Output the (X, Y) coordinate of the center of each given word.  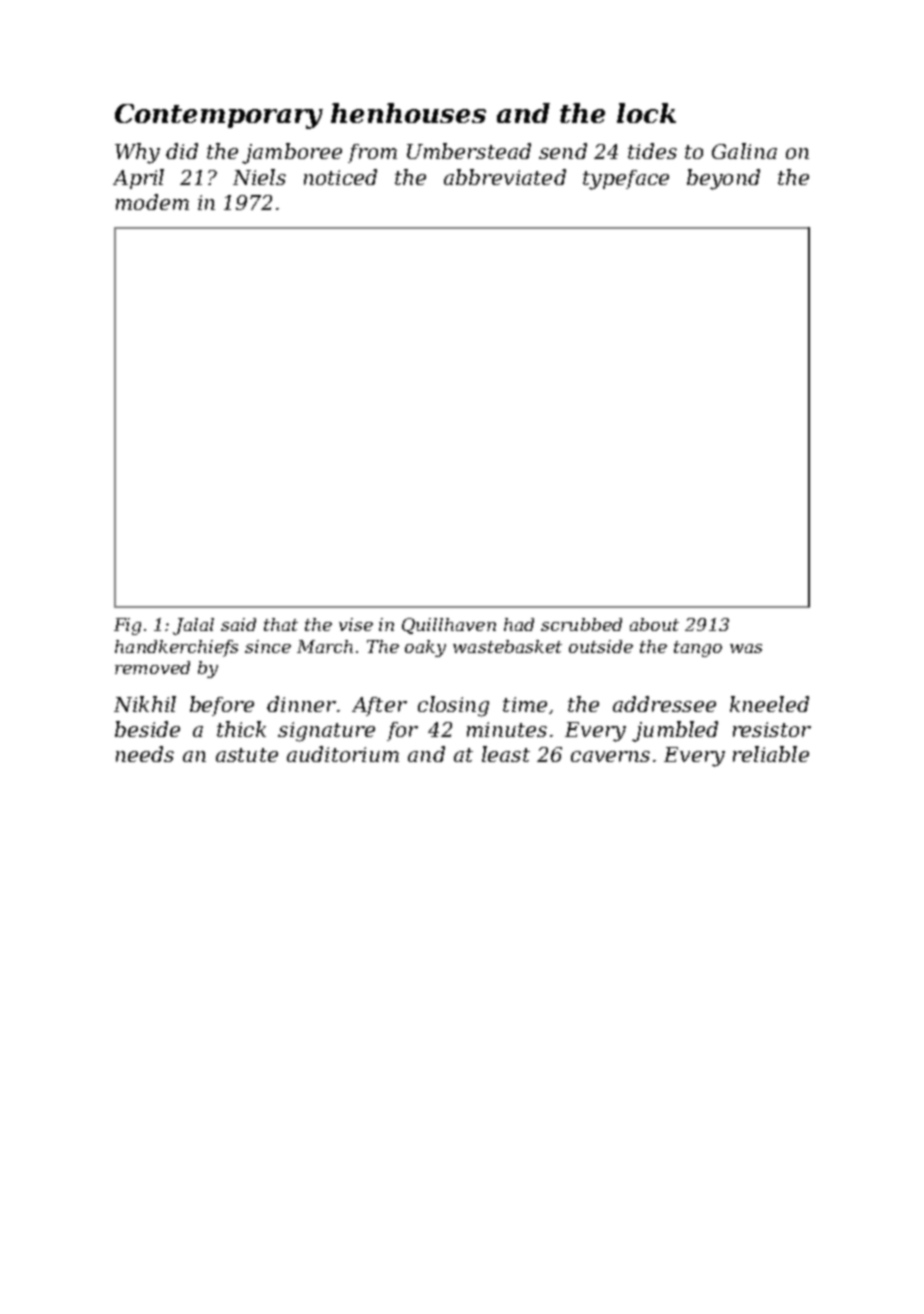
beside (147, 729)
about (654, 624)
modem (152, 202)
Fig (127, 626)
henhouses (408, 113)
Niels (259, 177)
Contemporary (219, 116)
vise (356, 624)
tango (698, 649)
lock (646, 113)
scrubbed (581, 624)
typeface (626, 180)
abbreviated (505, 177)
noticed (340, 177)
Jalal (193, 626)
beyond (723, 179)
